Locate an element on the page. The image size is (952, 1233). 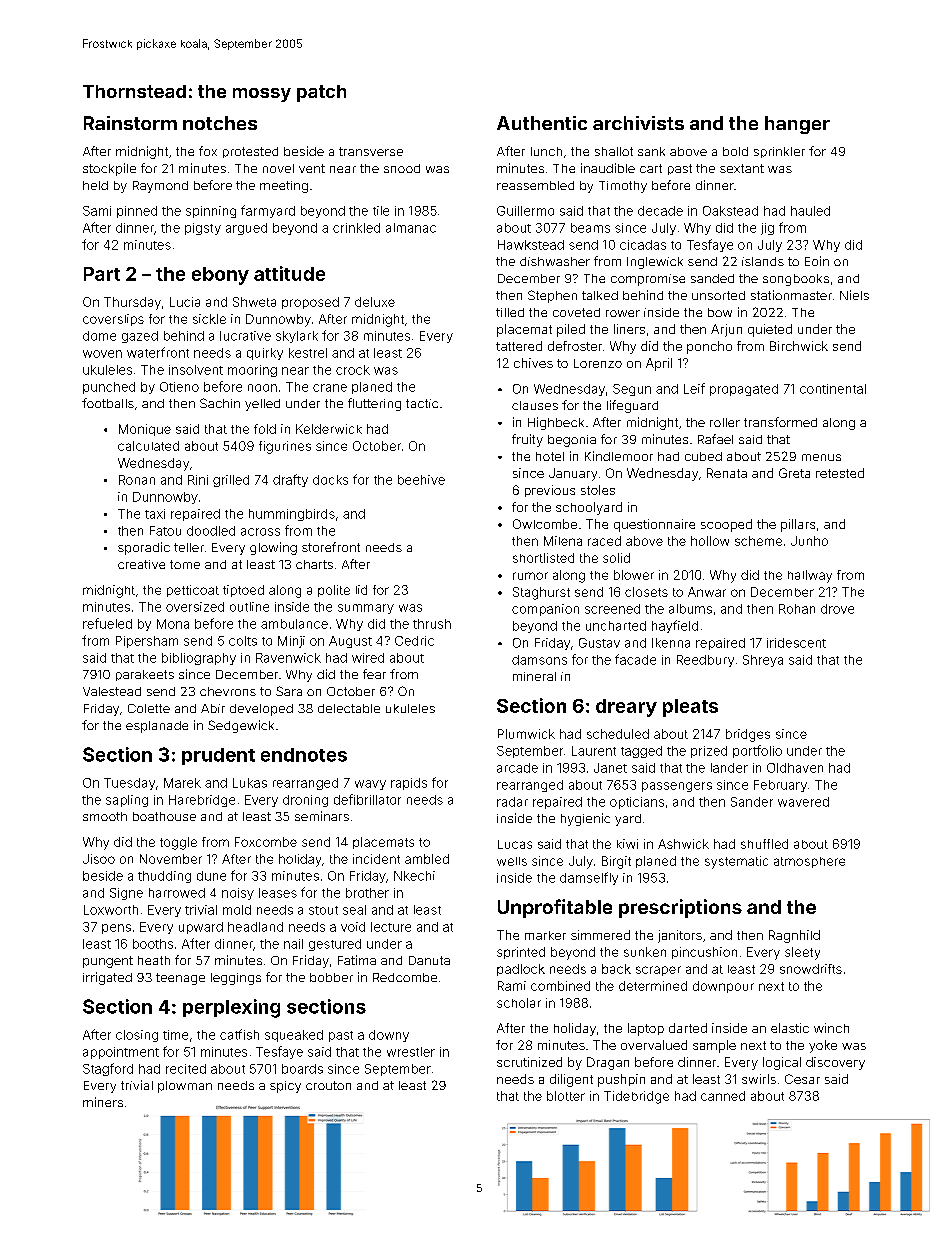
wrestler is located at coordinates (411, 1052).
